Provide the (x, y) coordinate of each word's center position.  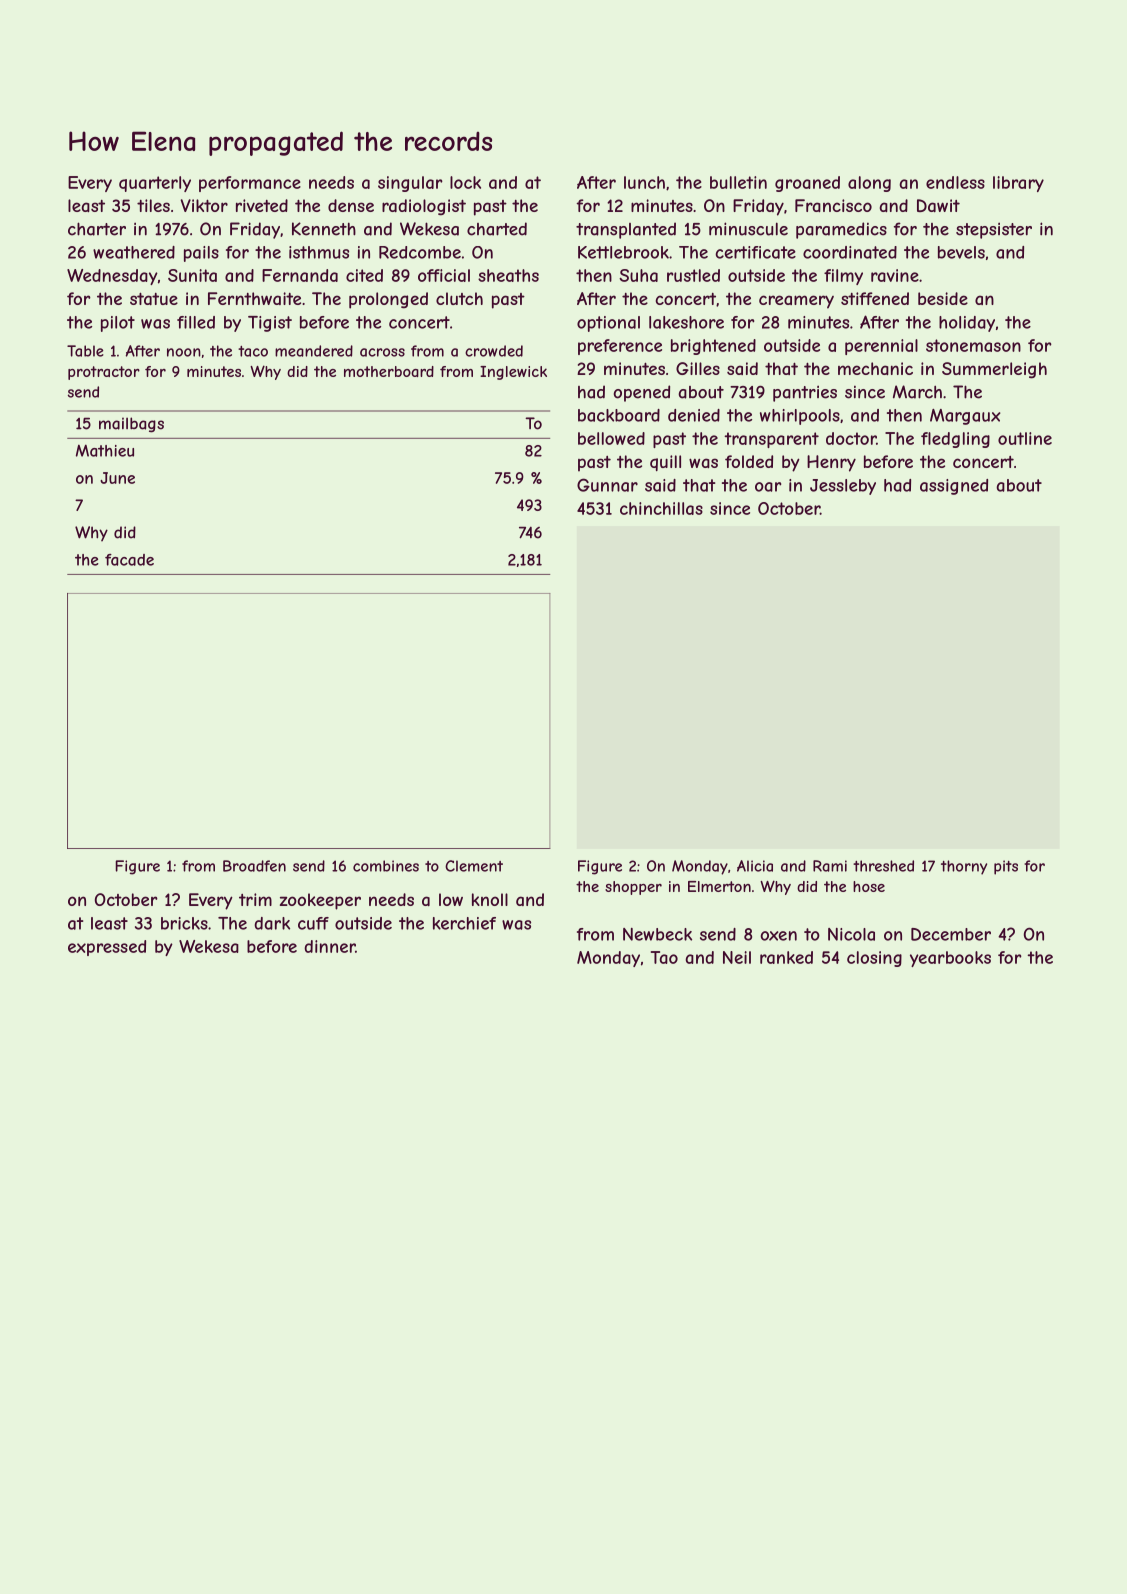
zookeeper (320, 901)
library (1018, 184)
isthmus (319, 252)
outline (1025, 438)
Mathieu (105, 450)
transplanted (626, 230)
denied (694, 415)
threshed (883, 866)
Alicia (755, 866)
